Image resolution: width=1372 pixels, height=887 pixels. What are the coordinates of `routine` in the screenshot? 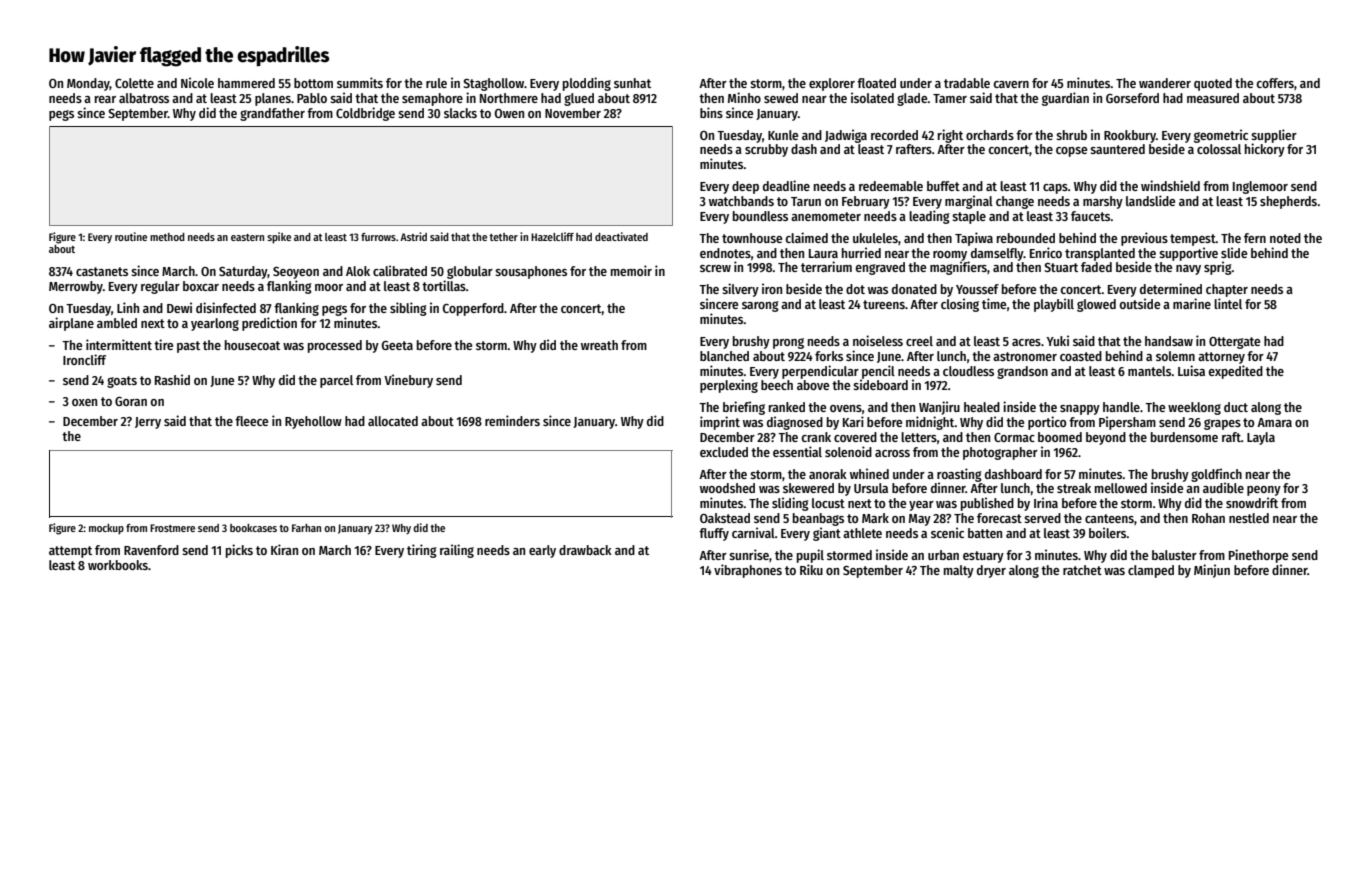 It's located at (131, 236).
